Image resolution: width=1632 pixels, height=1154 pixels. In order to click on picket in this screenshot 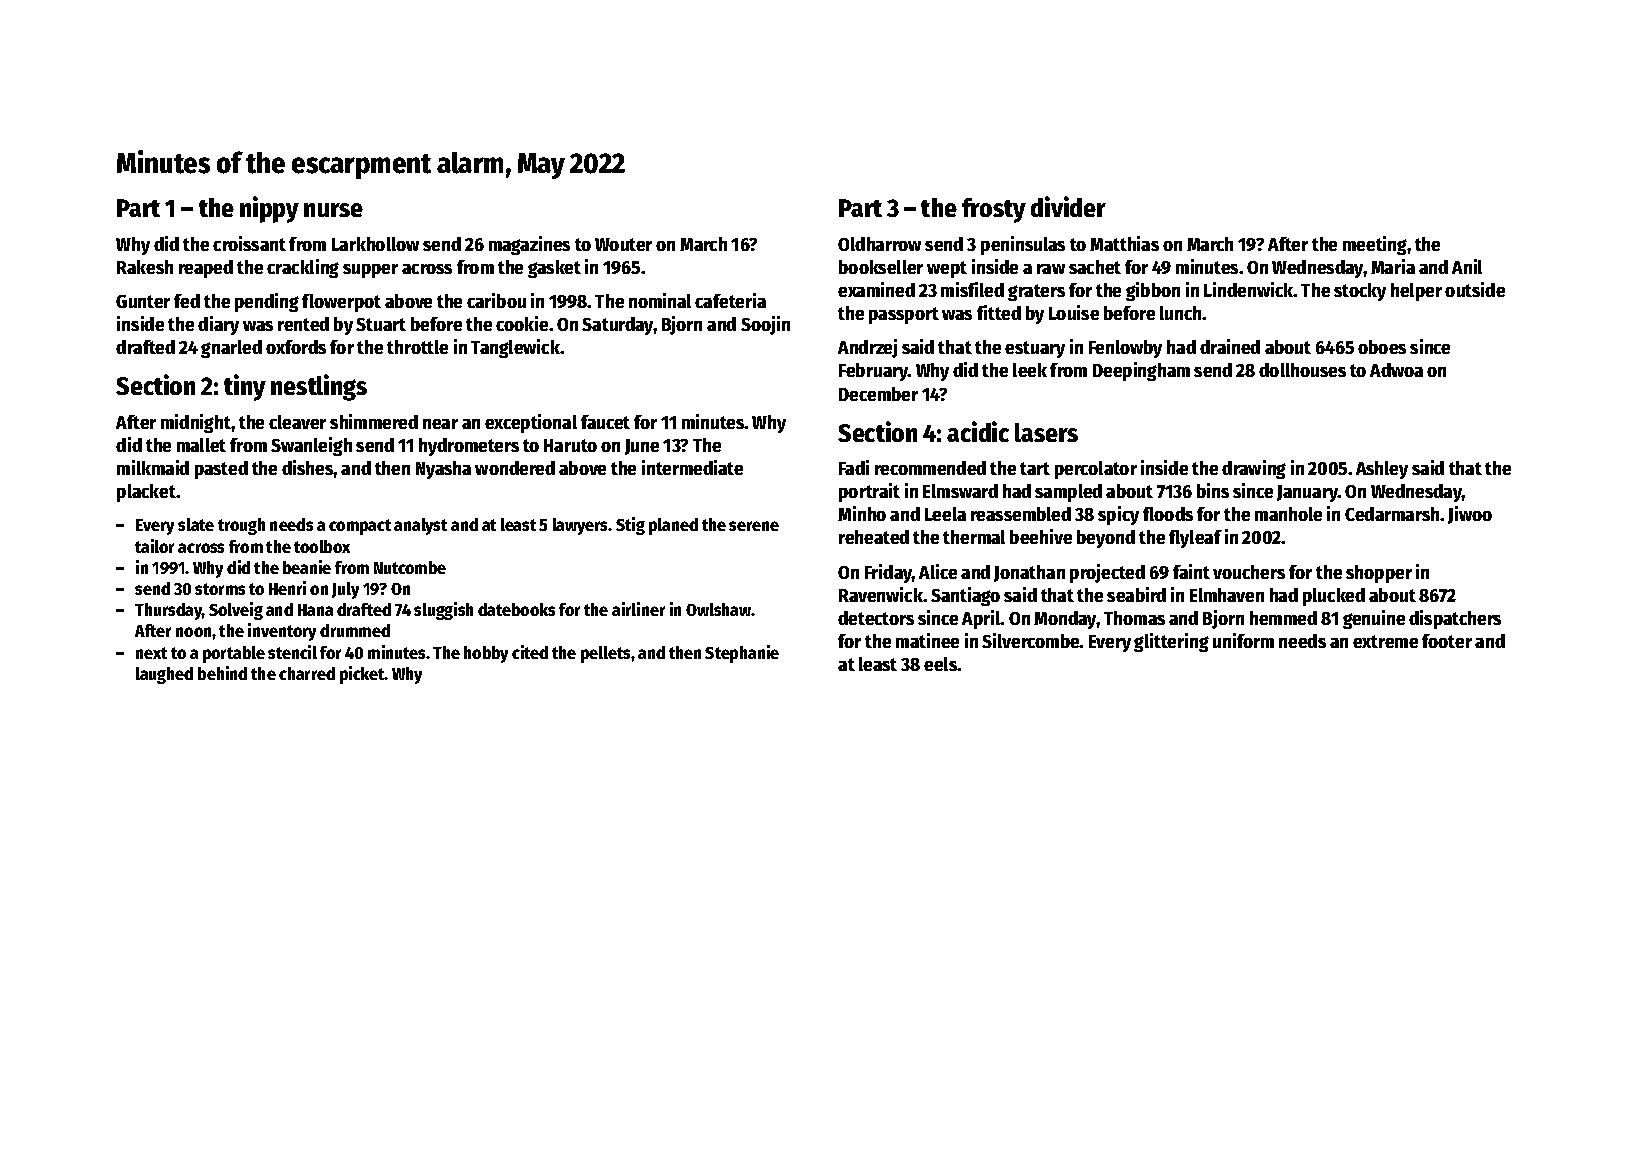, I will do `click(362, 675)`.
